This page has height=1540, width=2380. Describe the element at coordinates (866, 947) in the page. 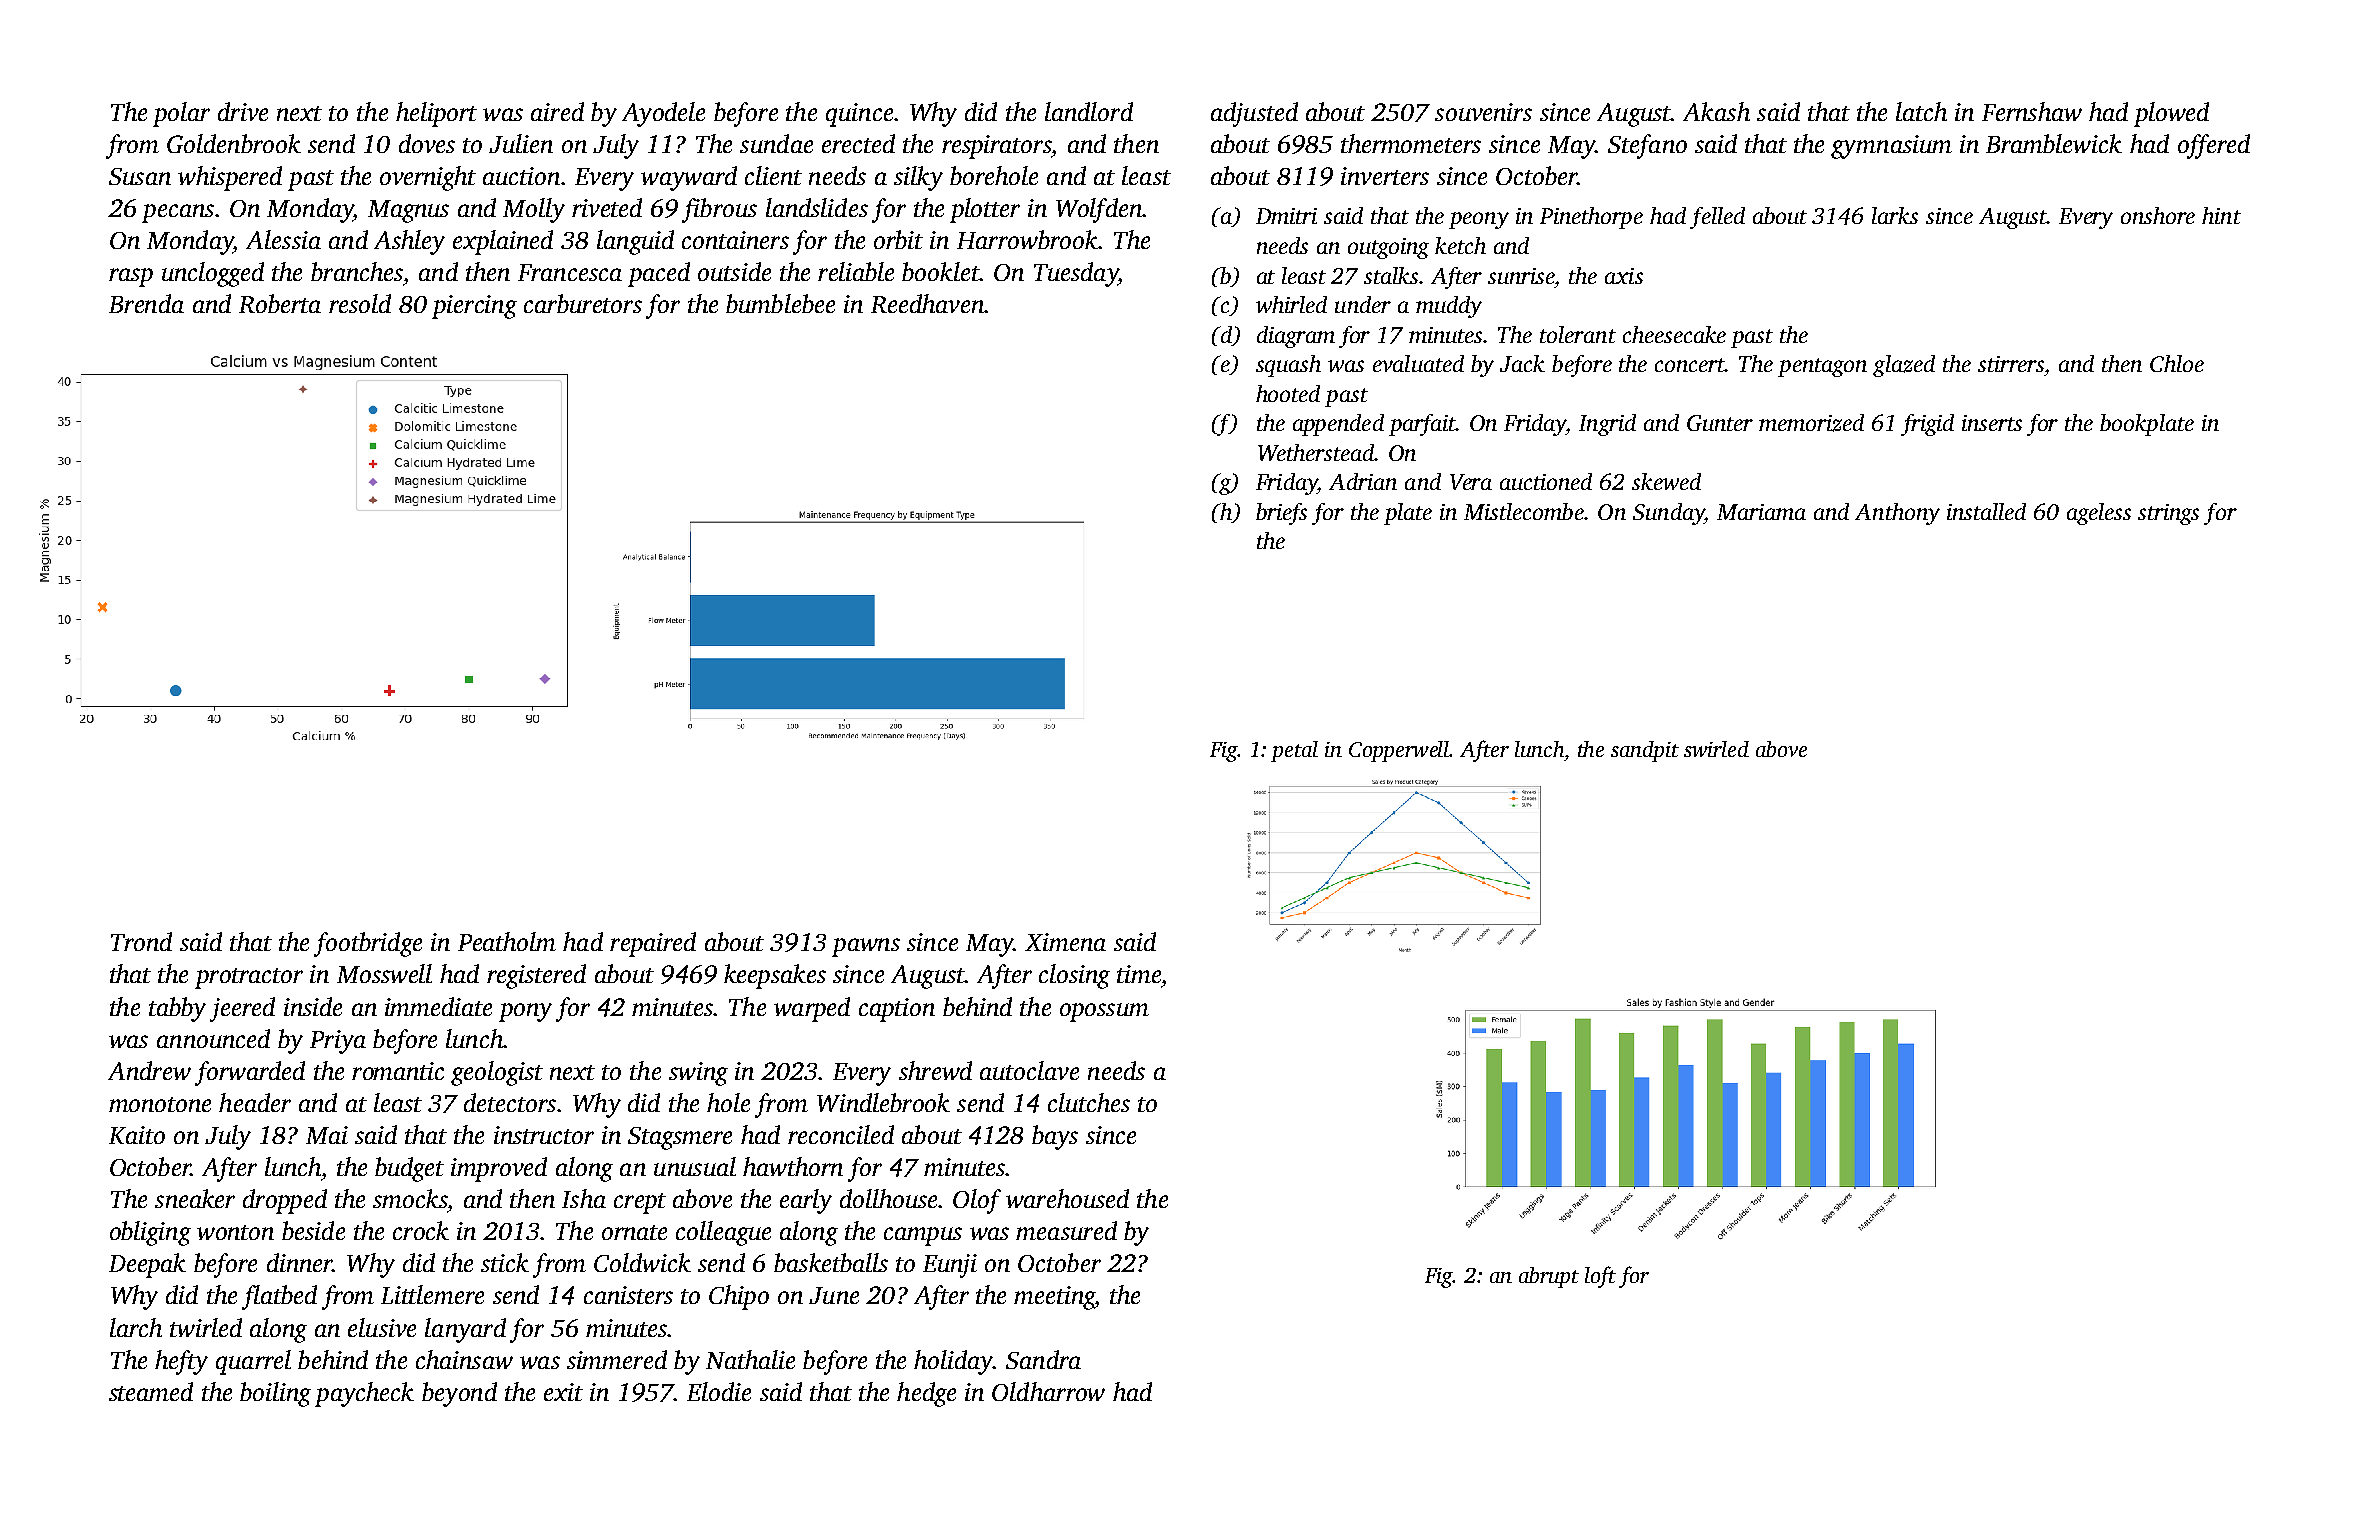

I see `pawns` at that location.
